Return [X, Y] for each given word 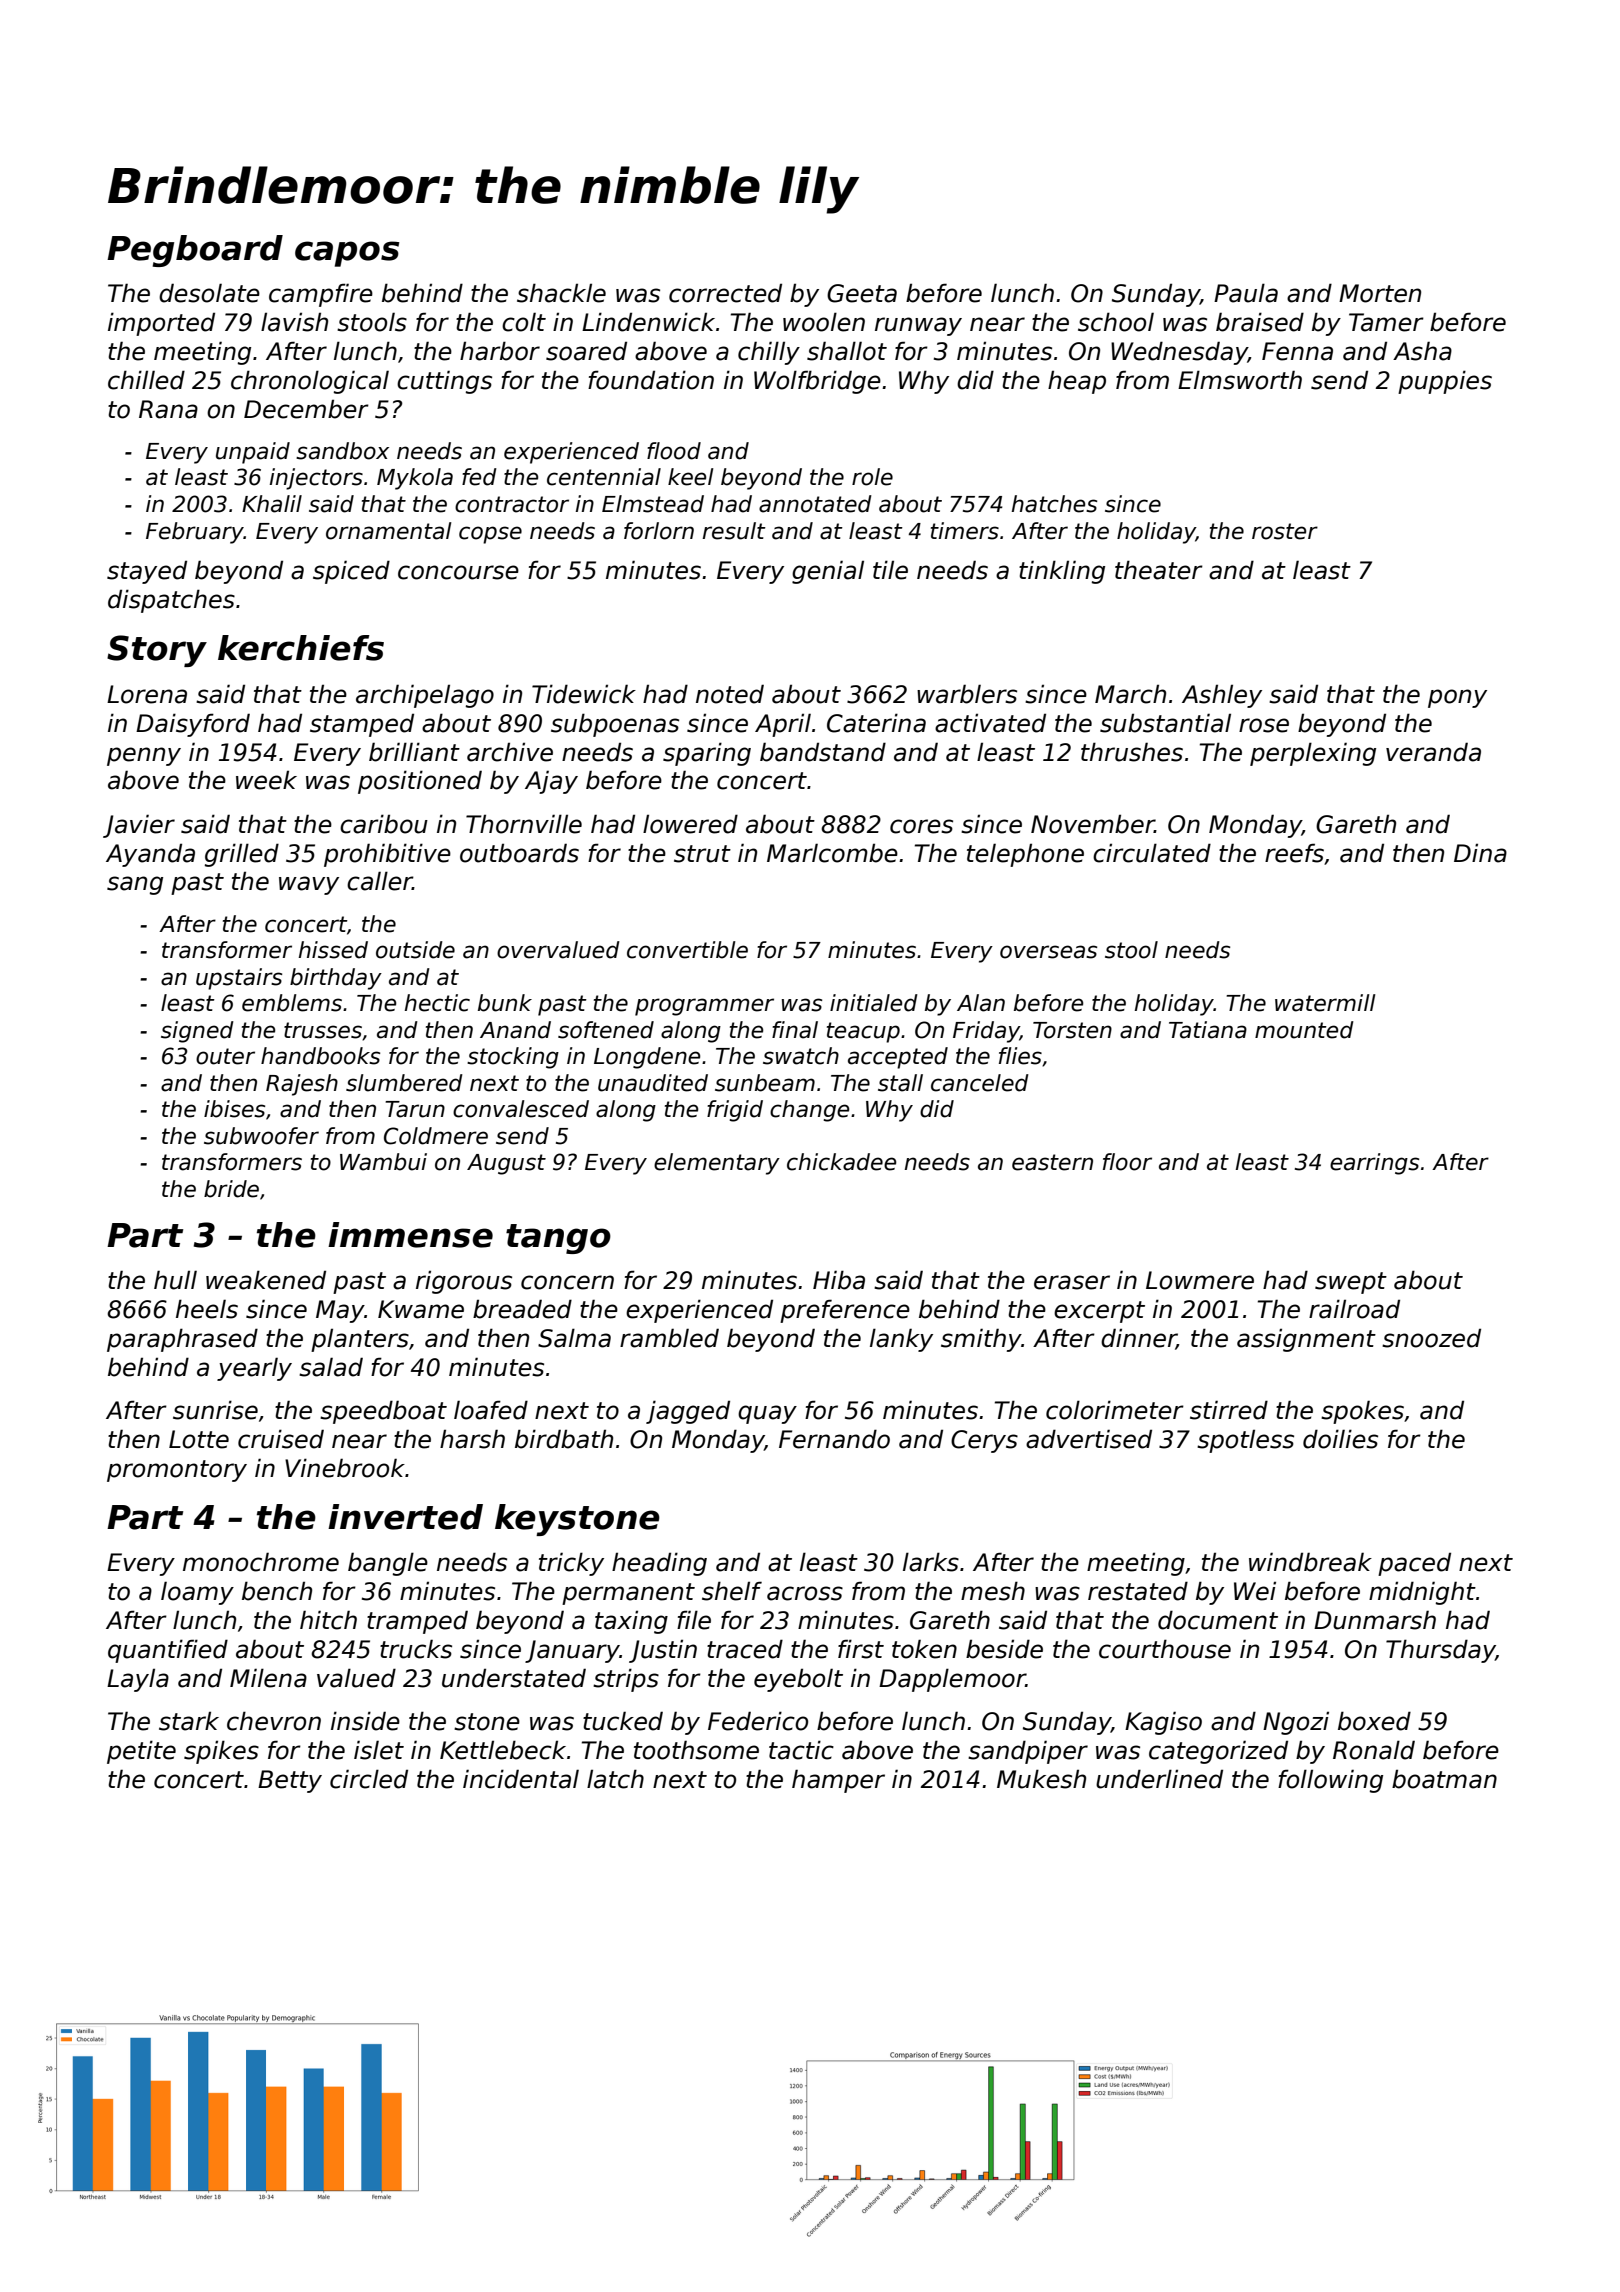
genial [828, 572]
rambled [669, 1338]
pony [1457, 698]
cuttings [444, 382]
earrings [1374, 1164]
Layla [138, 1680]
